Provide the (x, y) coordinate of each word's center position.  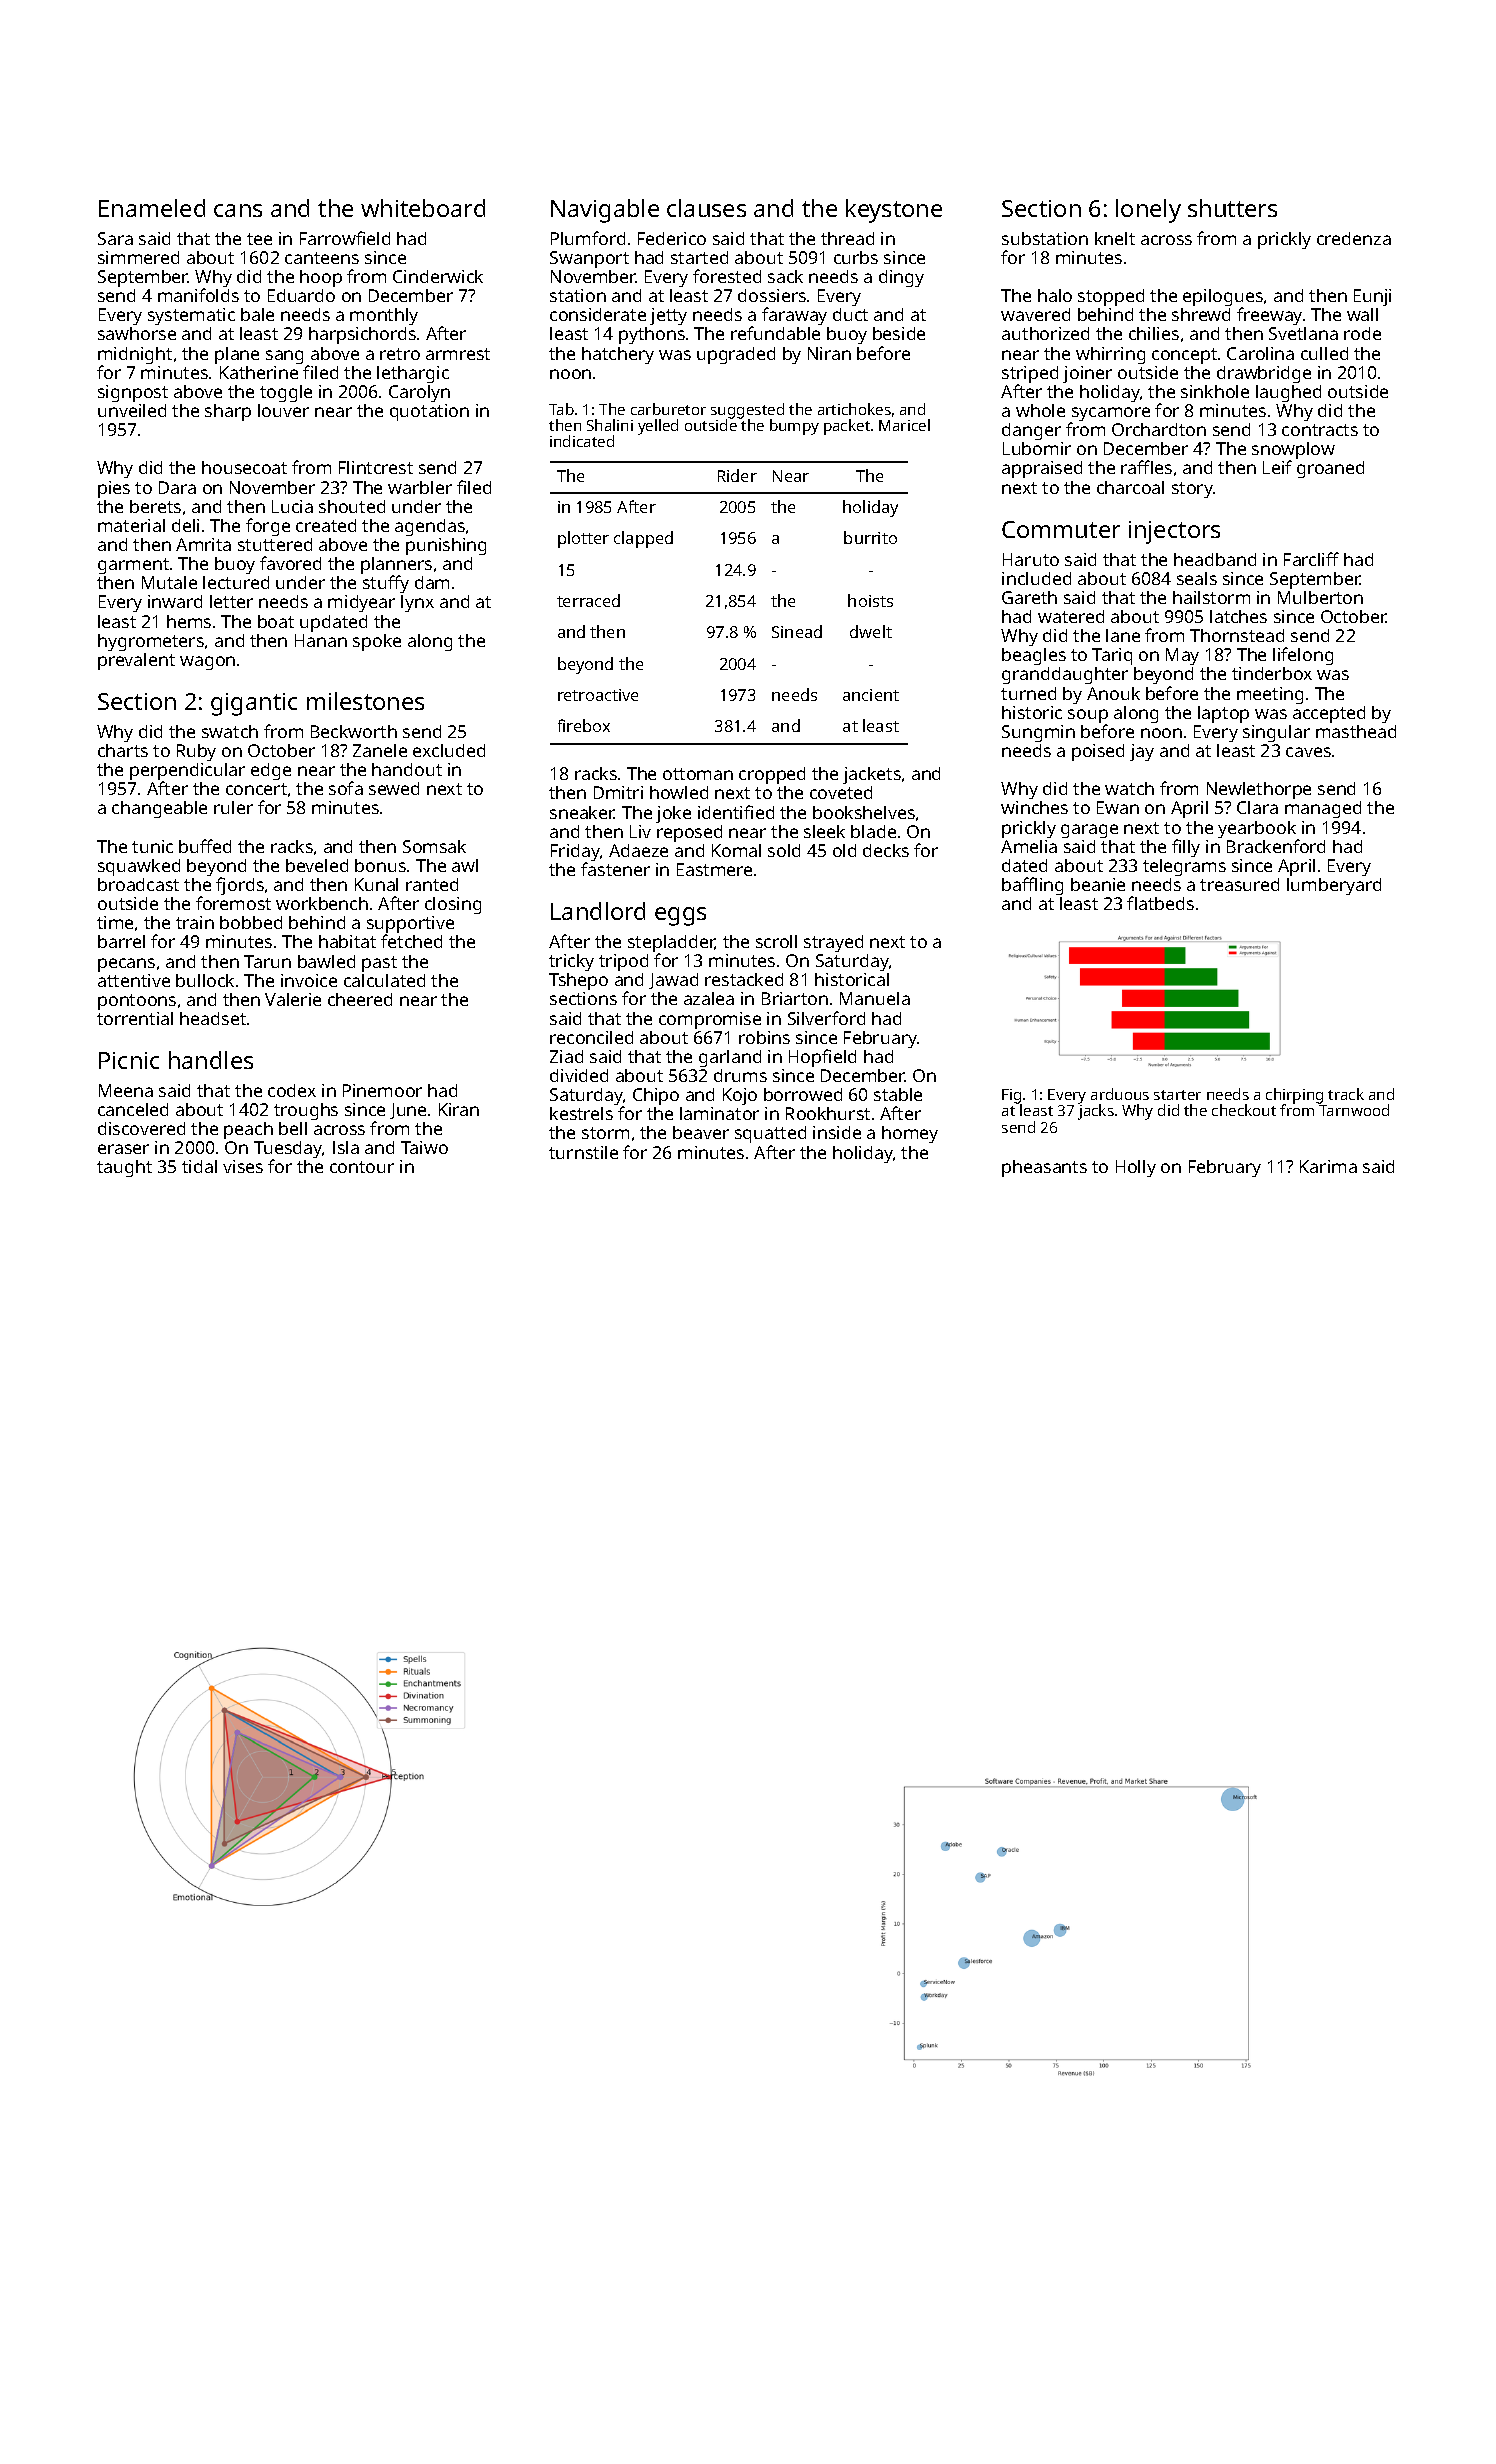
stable (898, 1094)
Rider (737, 475)
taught (124, 1168)
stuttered (275, 544)
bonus (380, 865)
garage (1089, 831)
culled (1324, 353)
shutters (1232, 208)
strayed (833, 943)
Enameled (152, 208)
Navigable (605, 211)
